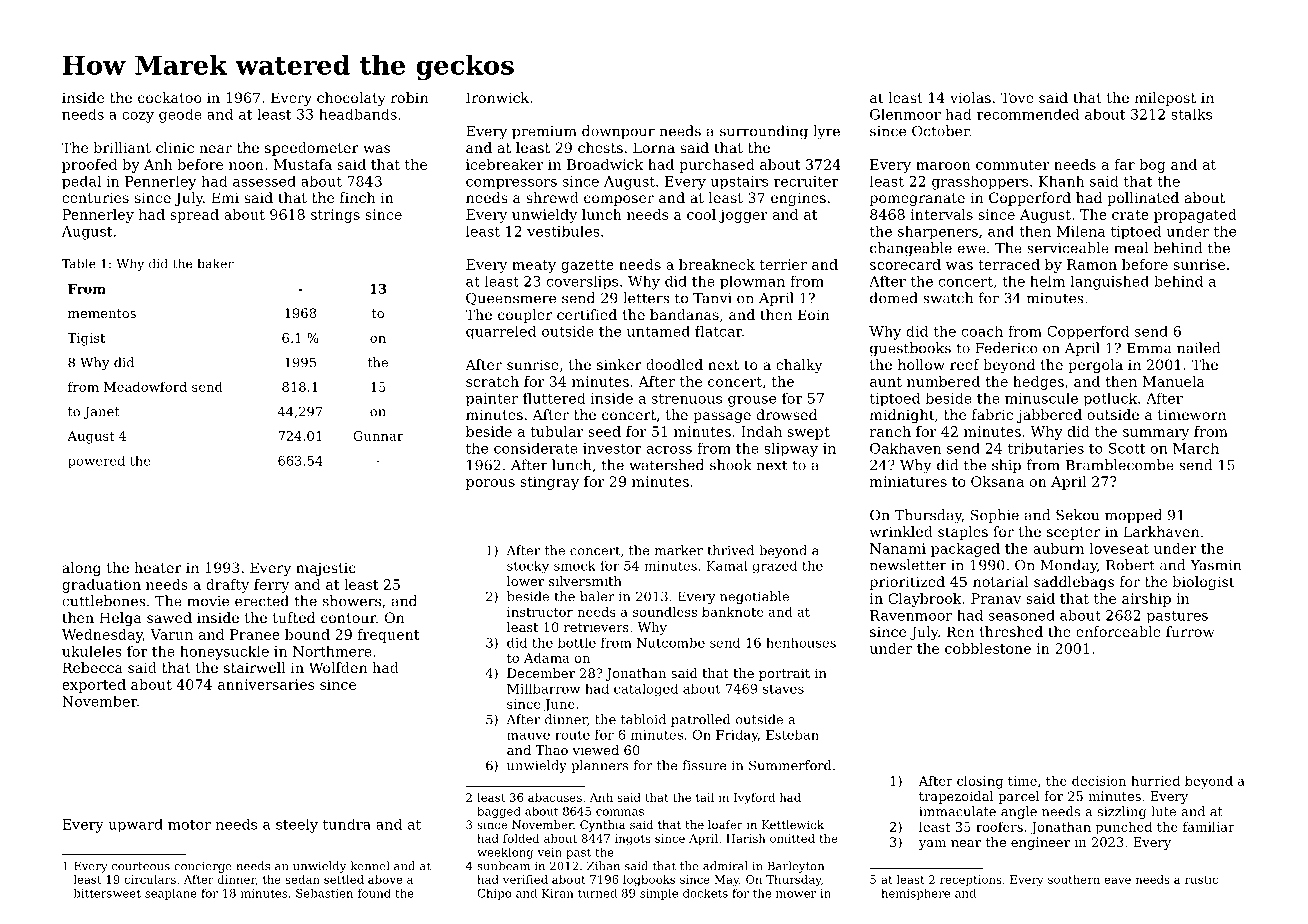 This document has height=924, width=1308. I want to click on Nutcombe, so click(671, 642).
